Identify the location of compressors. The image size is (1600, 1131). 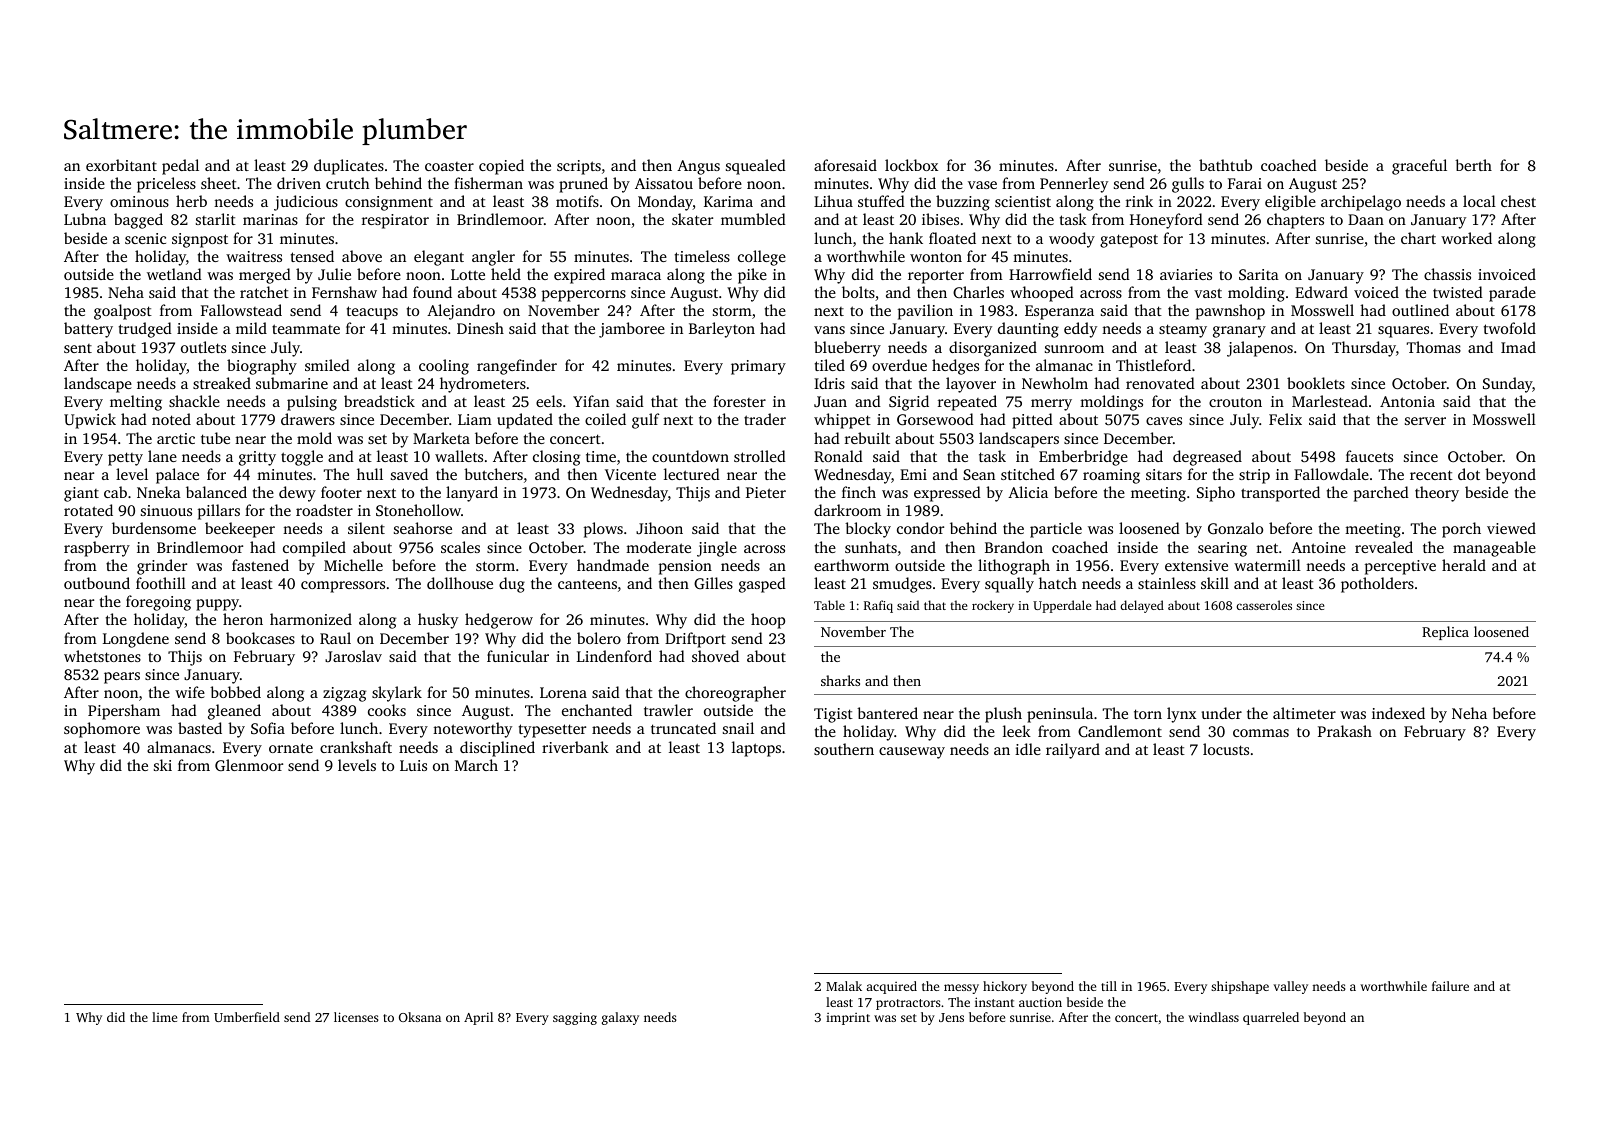
(343, 587).
